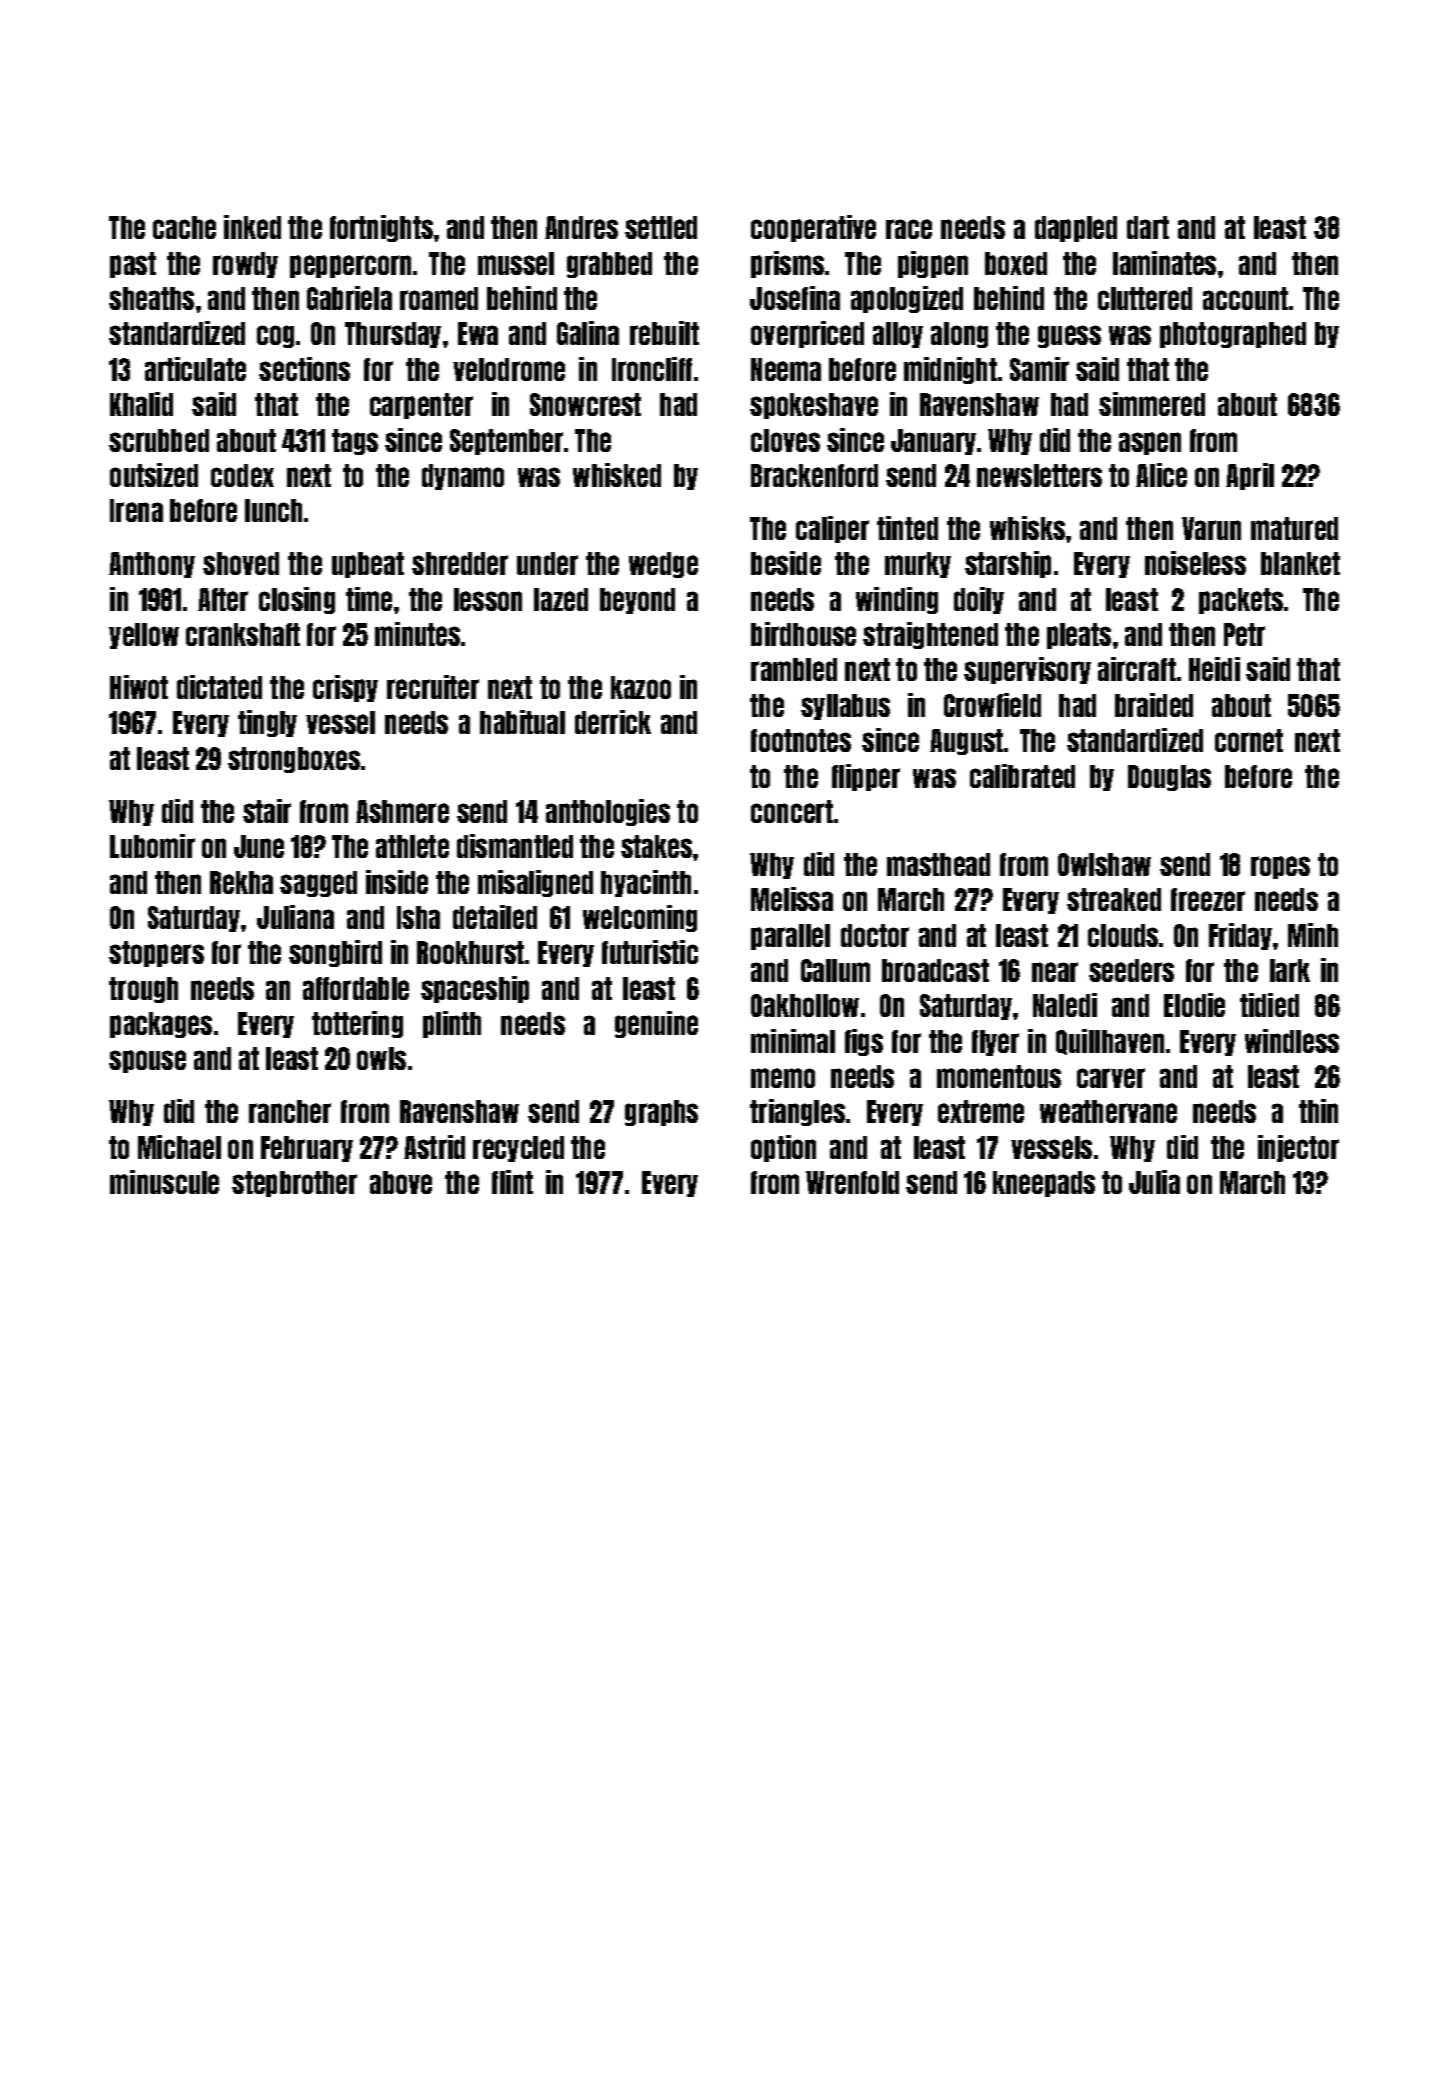 This screenshot has height=2100, width=1450. I want to click on wedge, so click(663, 565).
